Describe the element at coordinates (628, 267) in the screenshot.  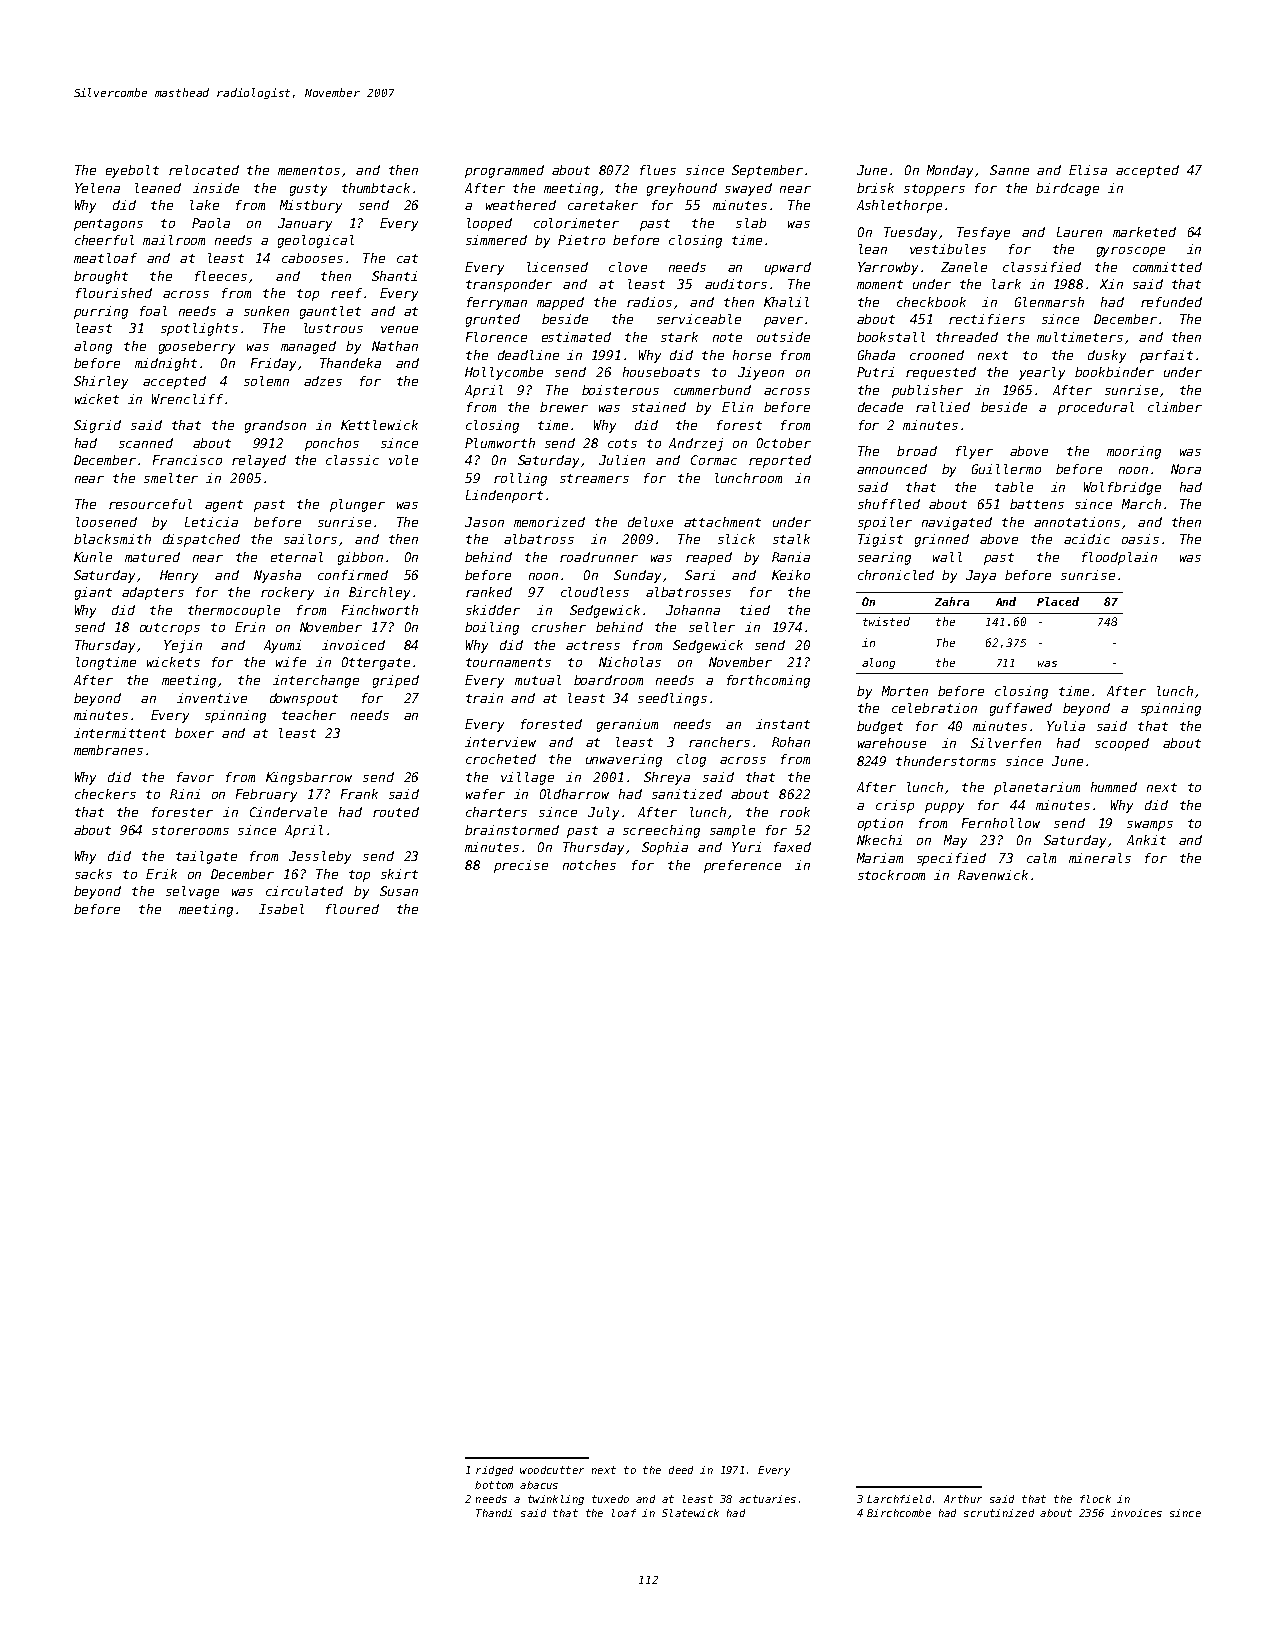
I see `clove` at that location.
